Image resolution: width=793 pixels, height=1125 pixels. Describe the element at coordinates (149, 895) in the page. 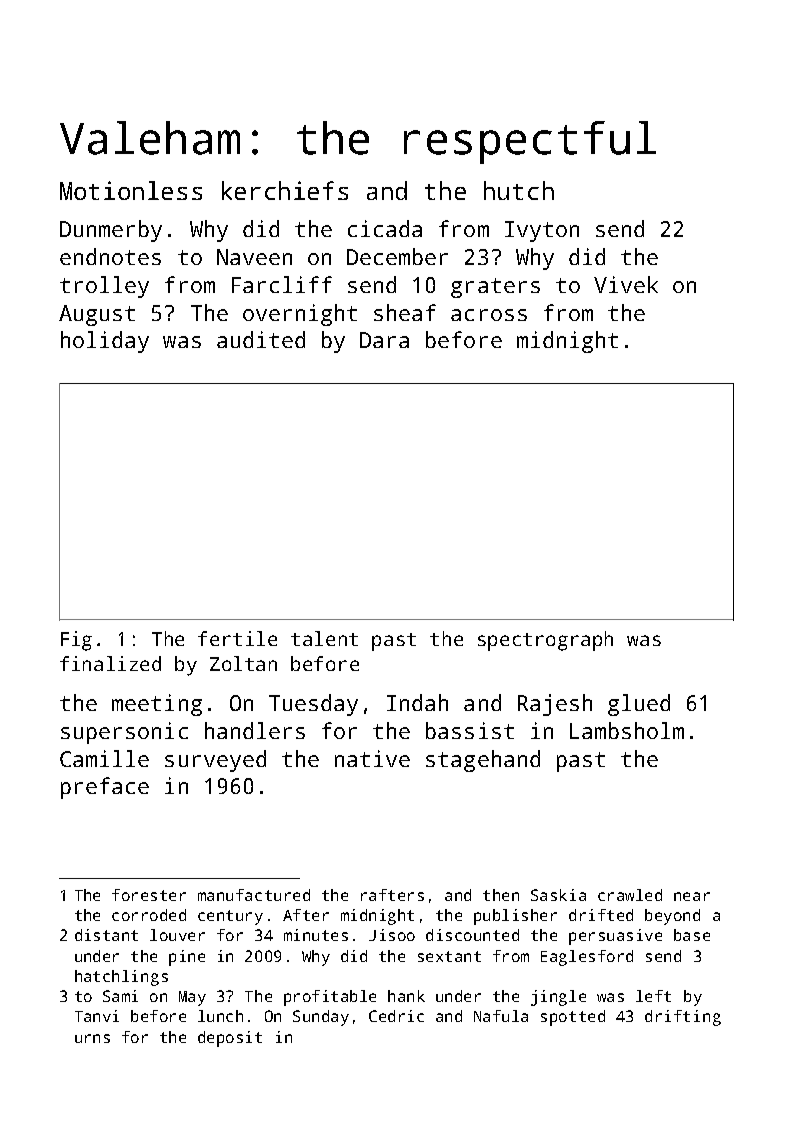

I see `forester` at that location.
